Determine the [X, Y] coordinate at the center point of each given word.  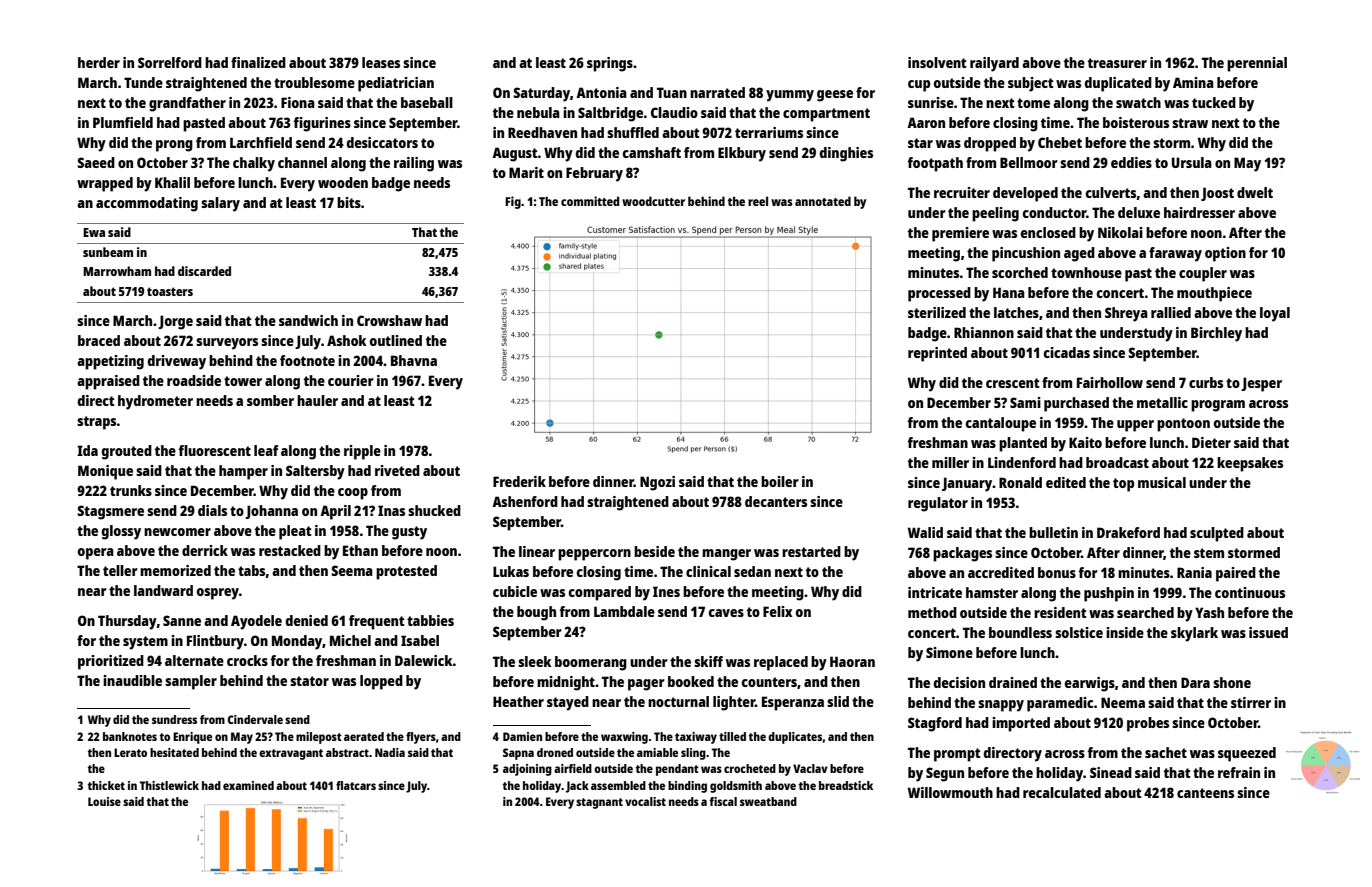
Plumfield [123, 122]
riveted [397, 470]
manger [726, 555]
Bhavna [414, 360]
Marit [526, 172]
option [1225, 254]
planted [1023, 444]
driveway [177, 362]
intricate [935, 592]
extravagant [291, 754]
